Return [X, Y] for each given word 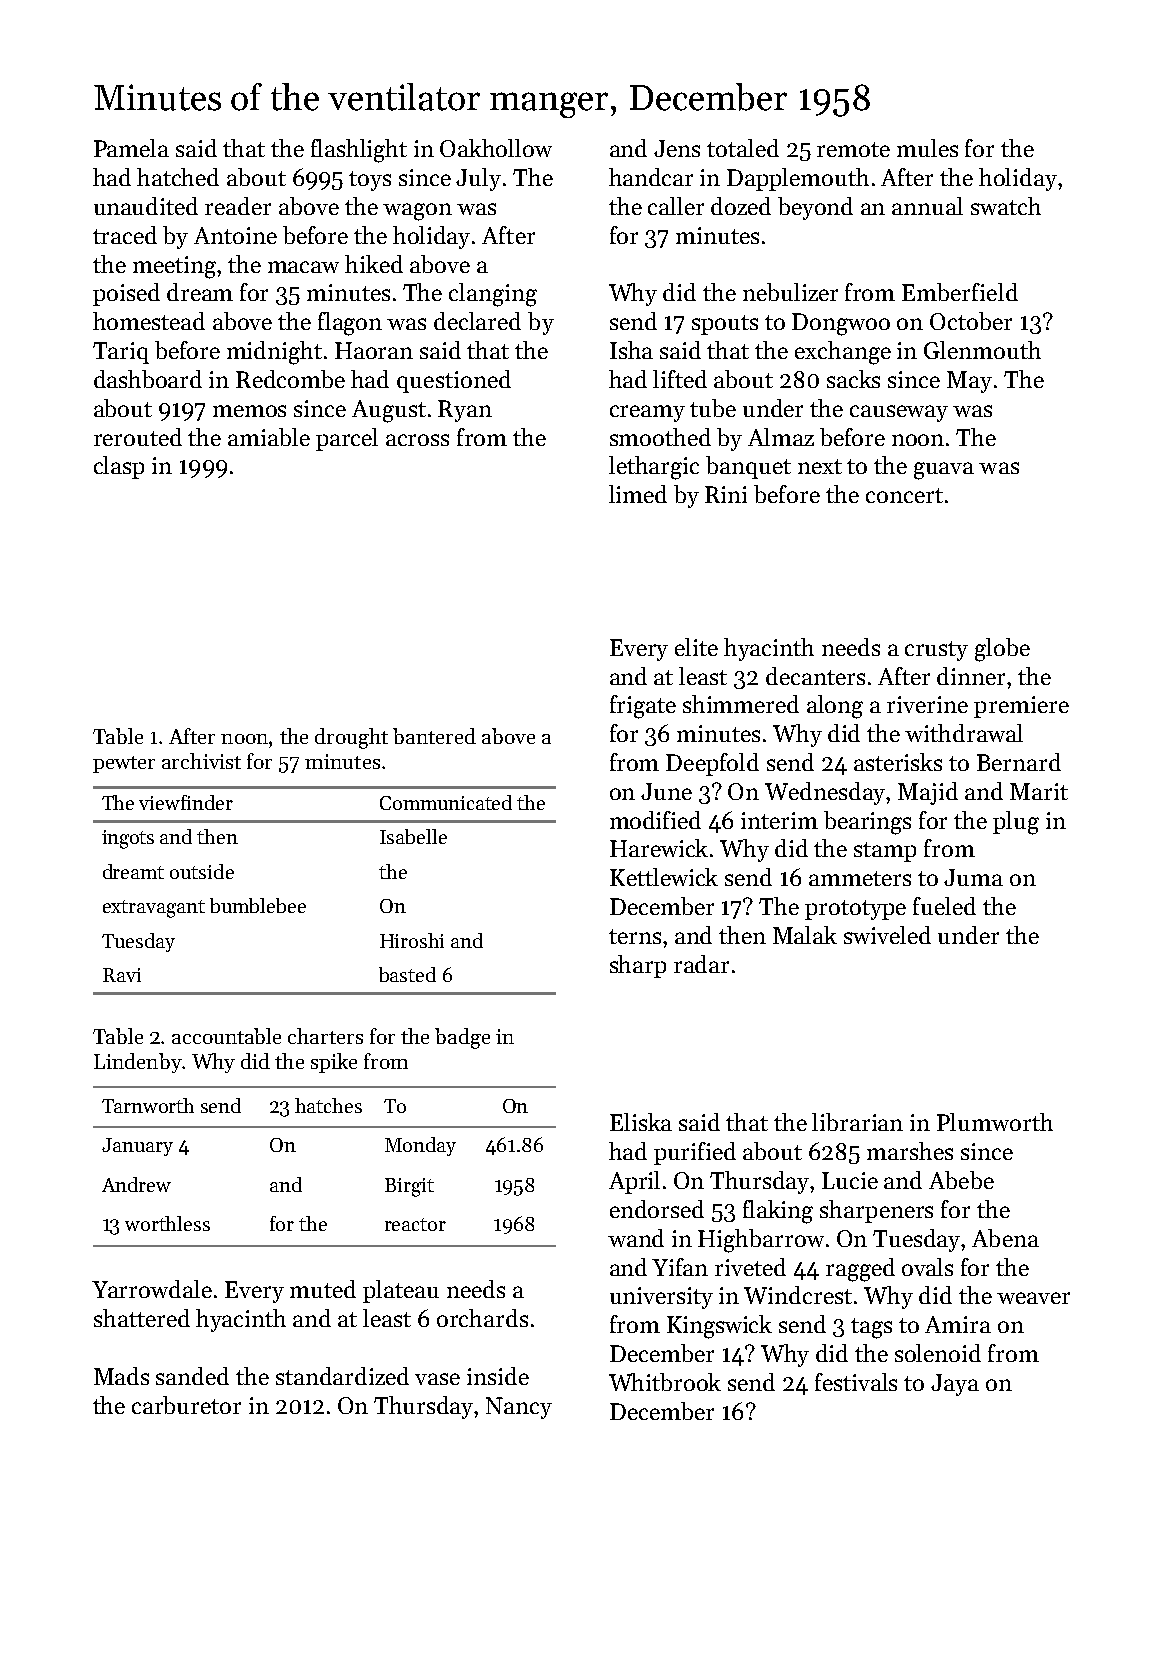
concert [904, 495]
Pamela [131, 148]
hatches [328, 1105]
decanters [815, 676]
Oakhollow [496, 148]
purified [695, 1153]
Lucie [850, 1180]
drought [351, 738]
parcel [347, 439]
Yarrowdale [152, 1289]
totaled [743, 148]
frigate [643, 707]
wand [636, 1238]
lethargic [654, 468]
